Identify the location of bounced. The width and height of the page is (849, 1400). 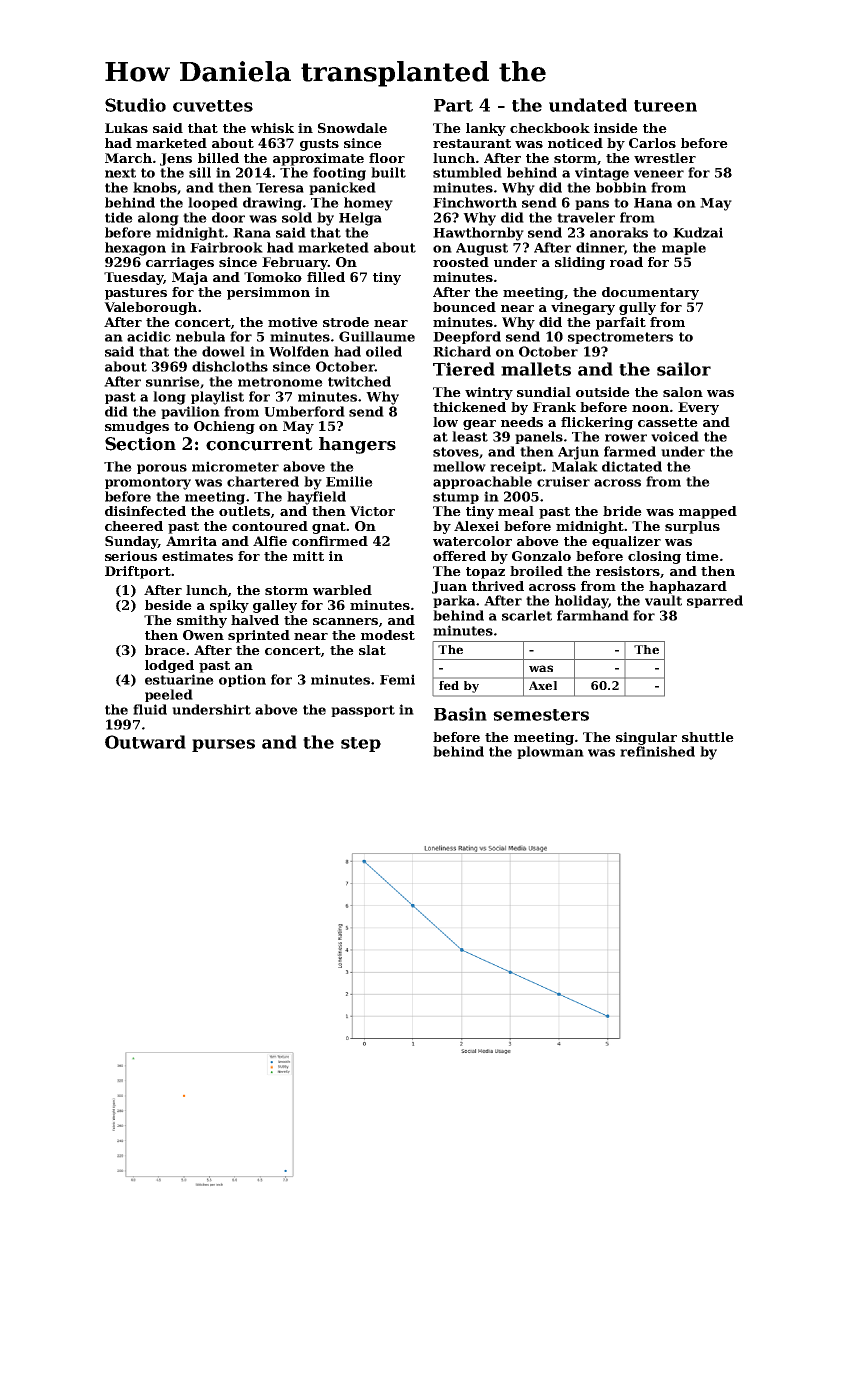
(464, 307).
